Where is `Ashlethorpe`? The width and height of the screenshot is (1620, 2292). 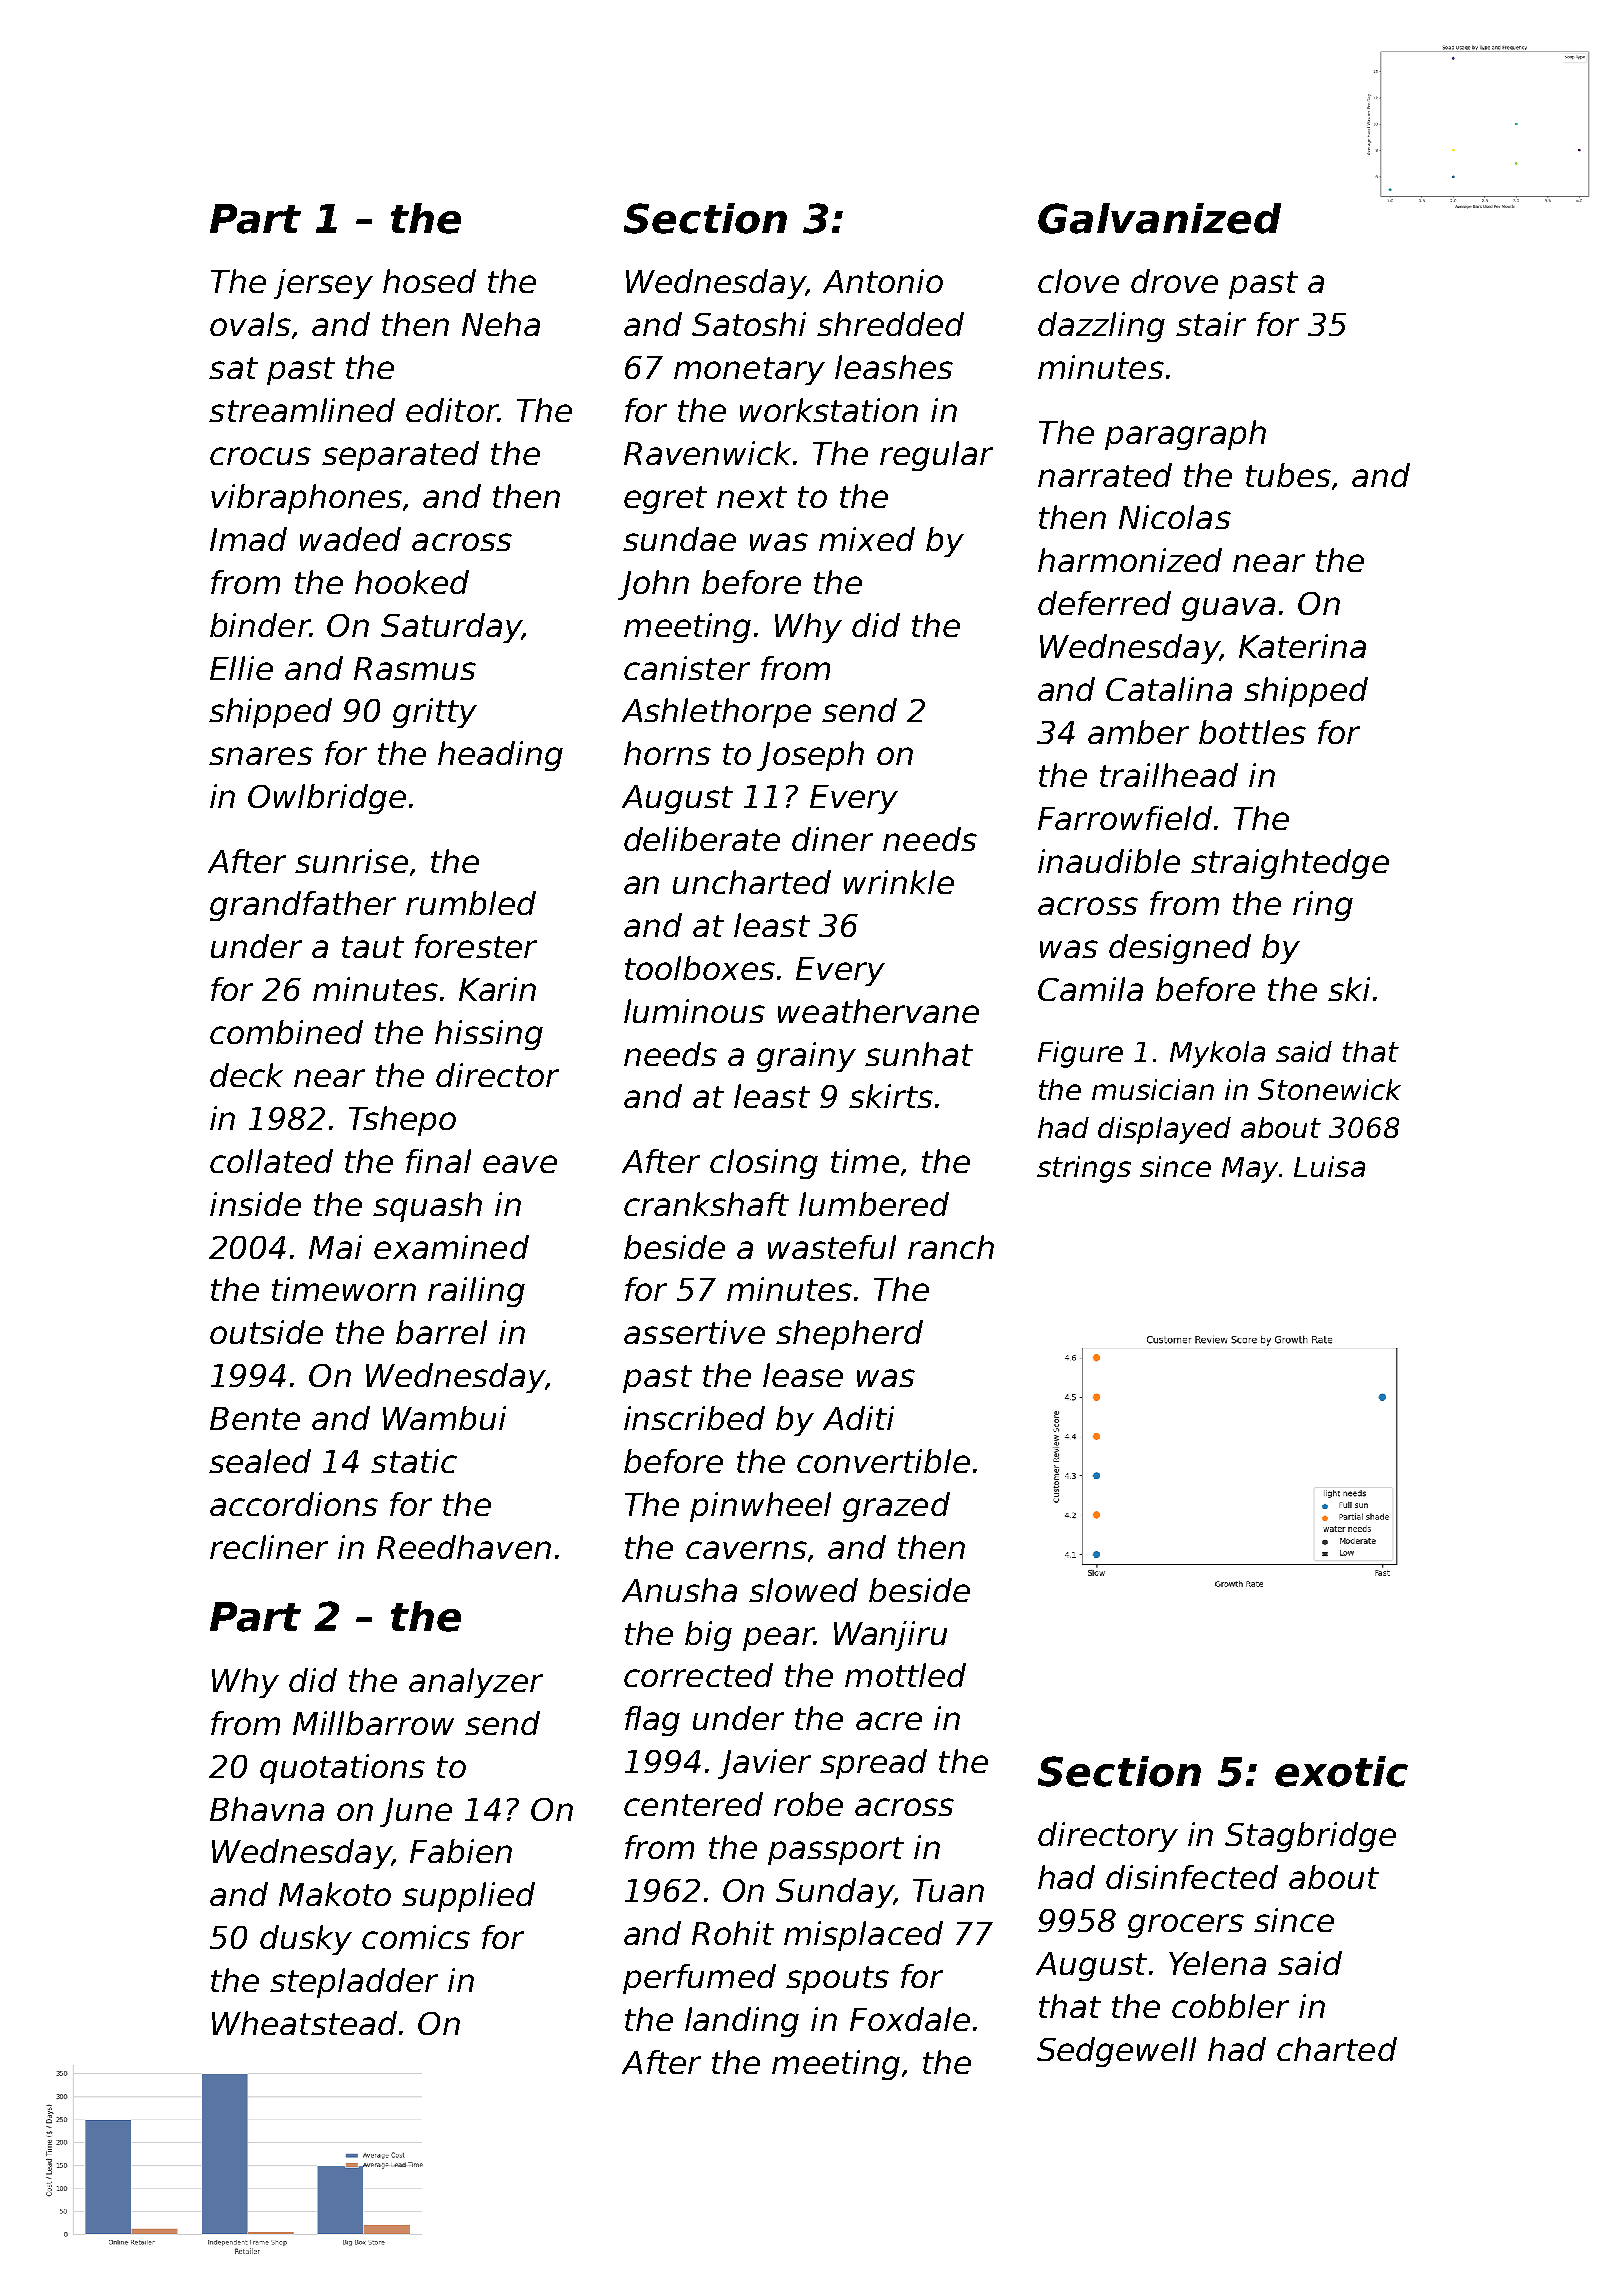 Ashlethorpe is located at coordinates (716, 713).
